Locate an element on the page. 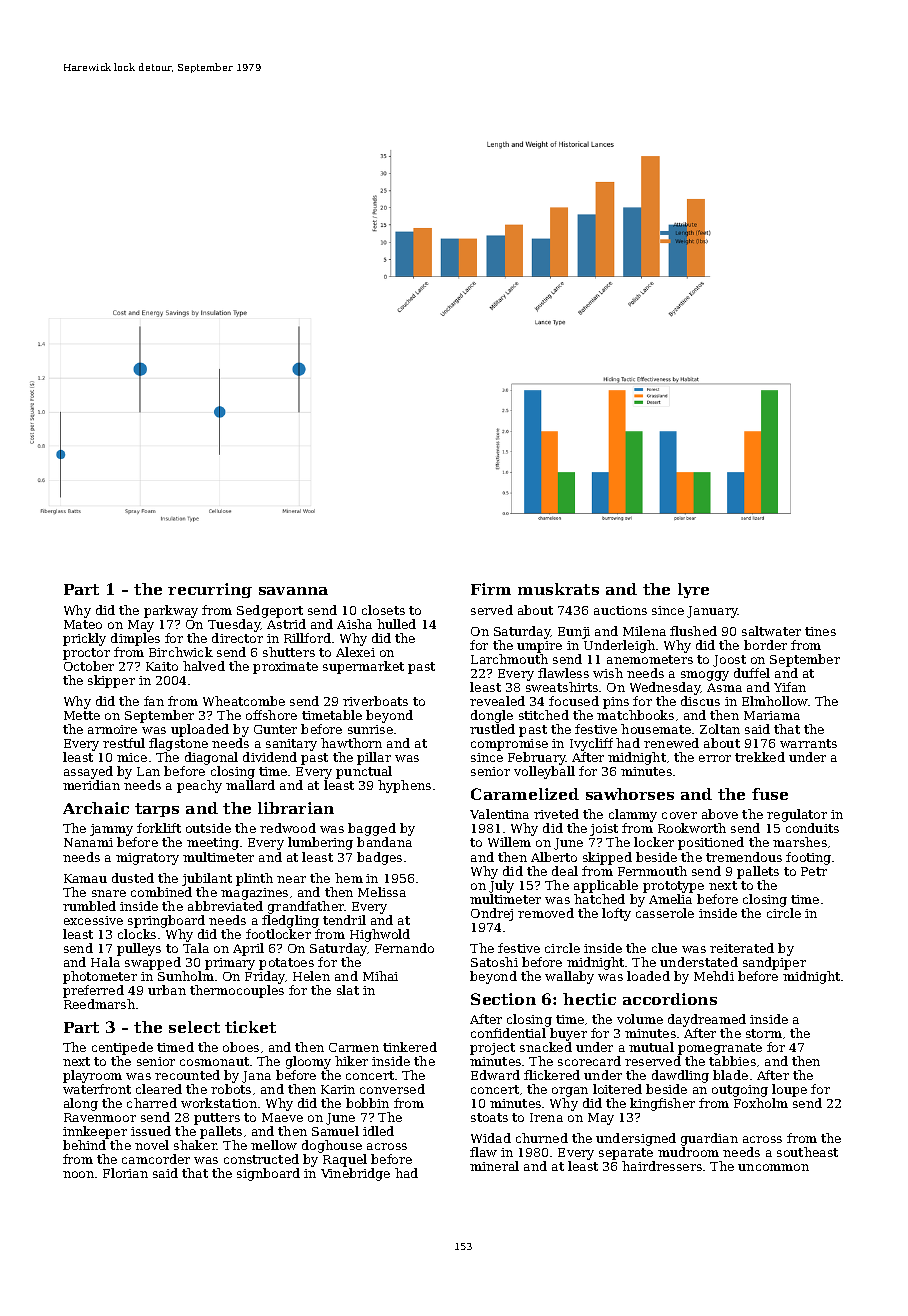  Mateo is located at coordinates (83, 624).
